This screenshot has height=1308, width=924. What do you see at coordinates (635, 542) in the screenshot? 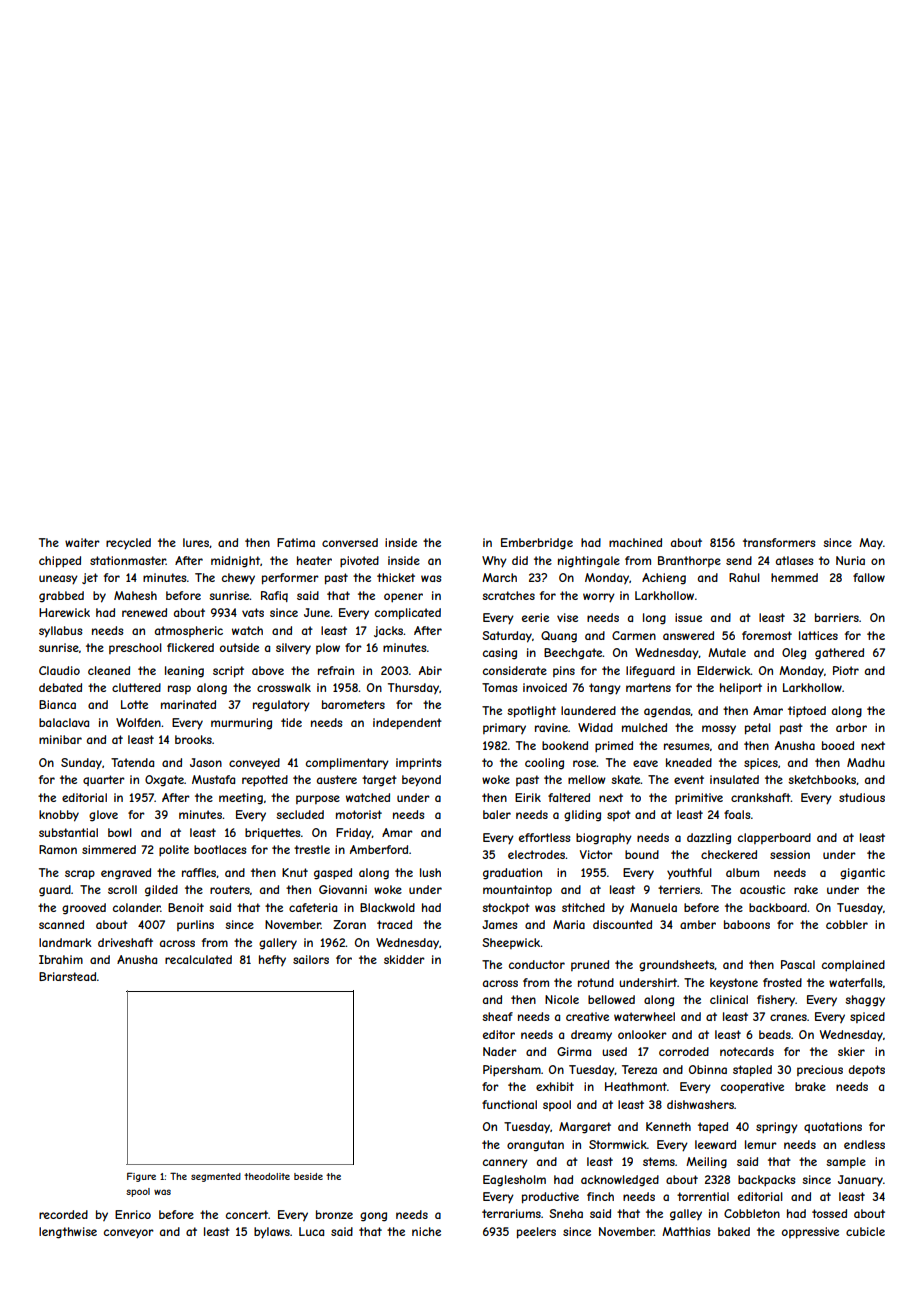
I see `machined` at bounding box center [635, 542].
